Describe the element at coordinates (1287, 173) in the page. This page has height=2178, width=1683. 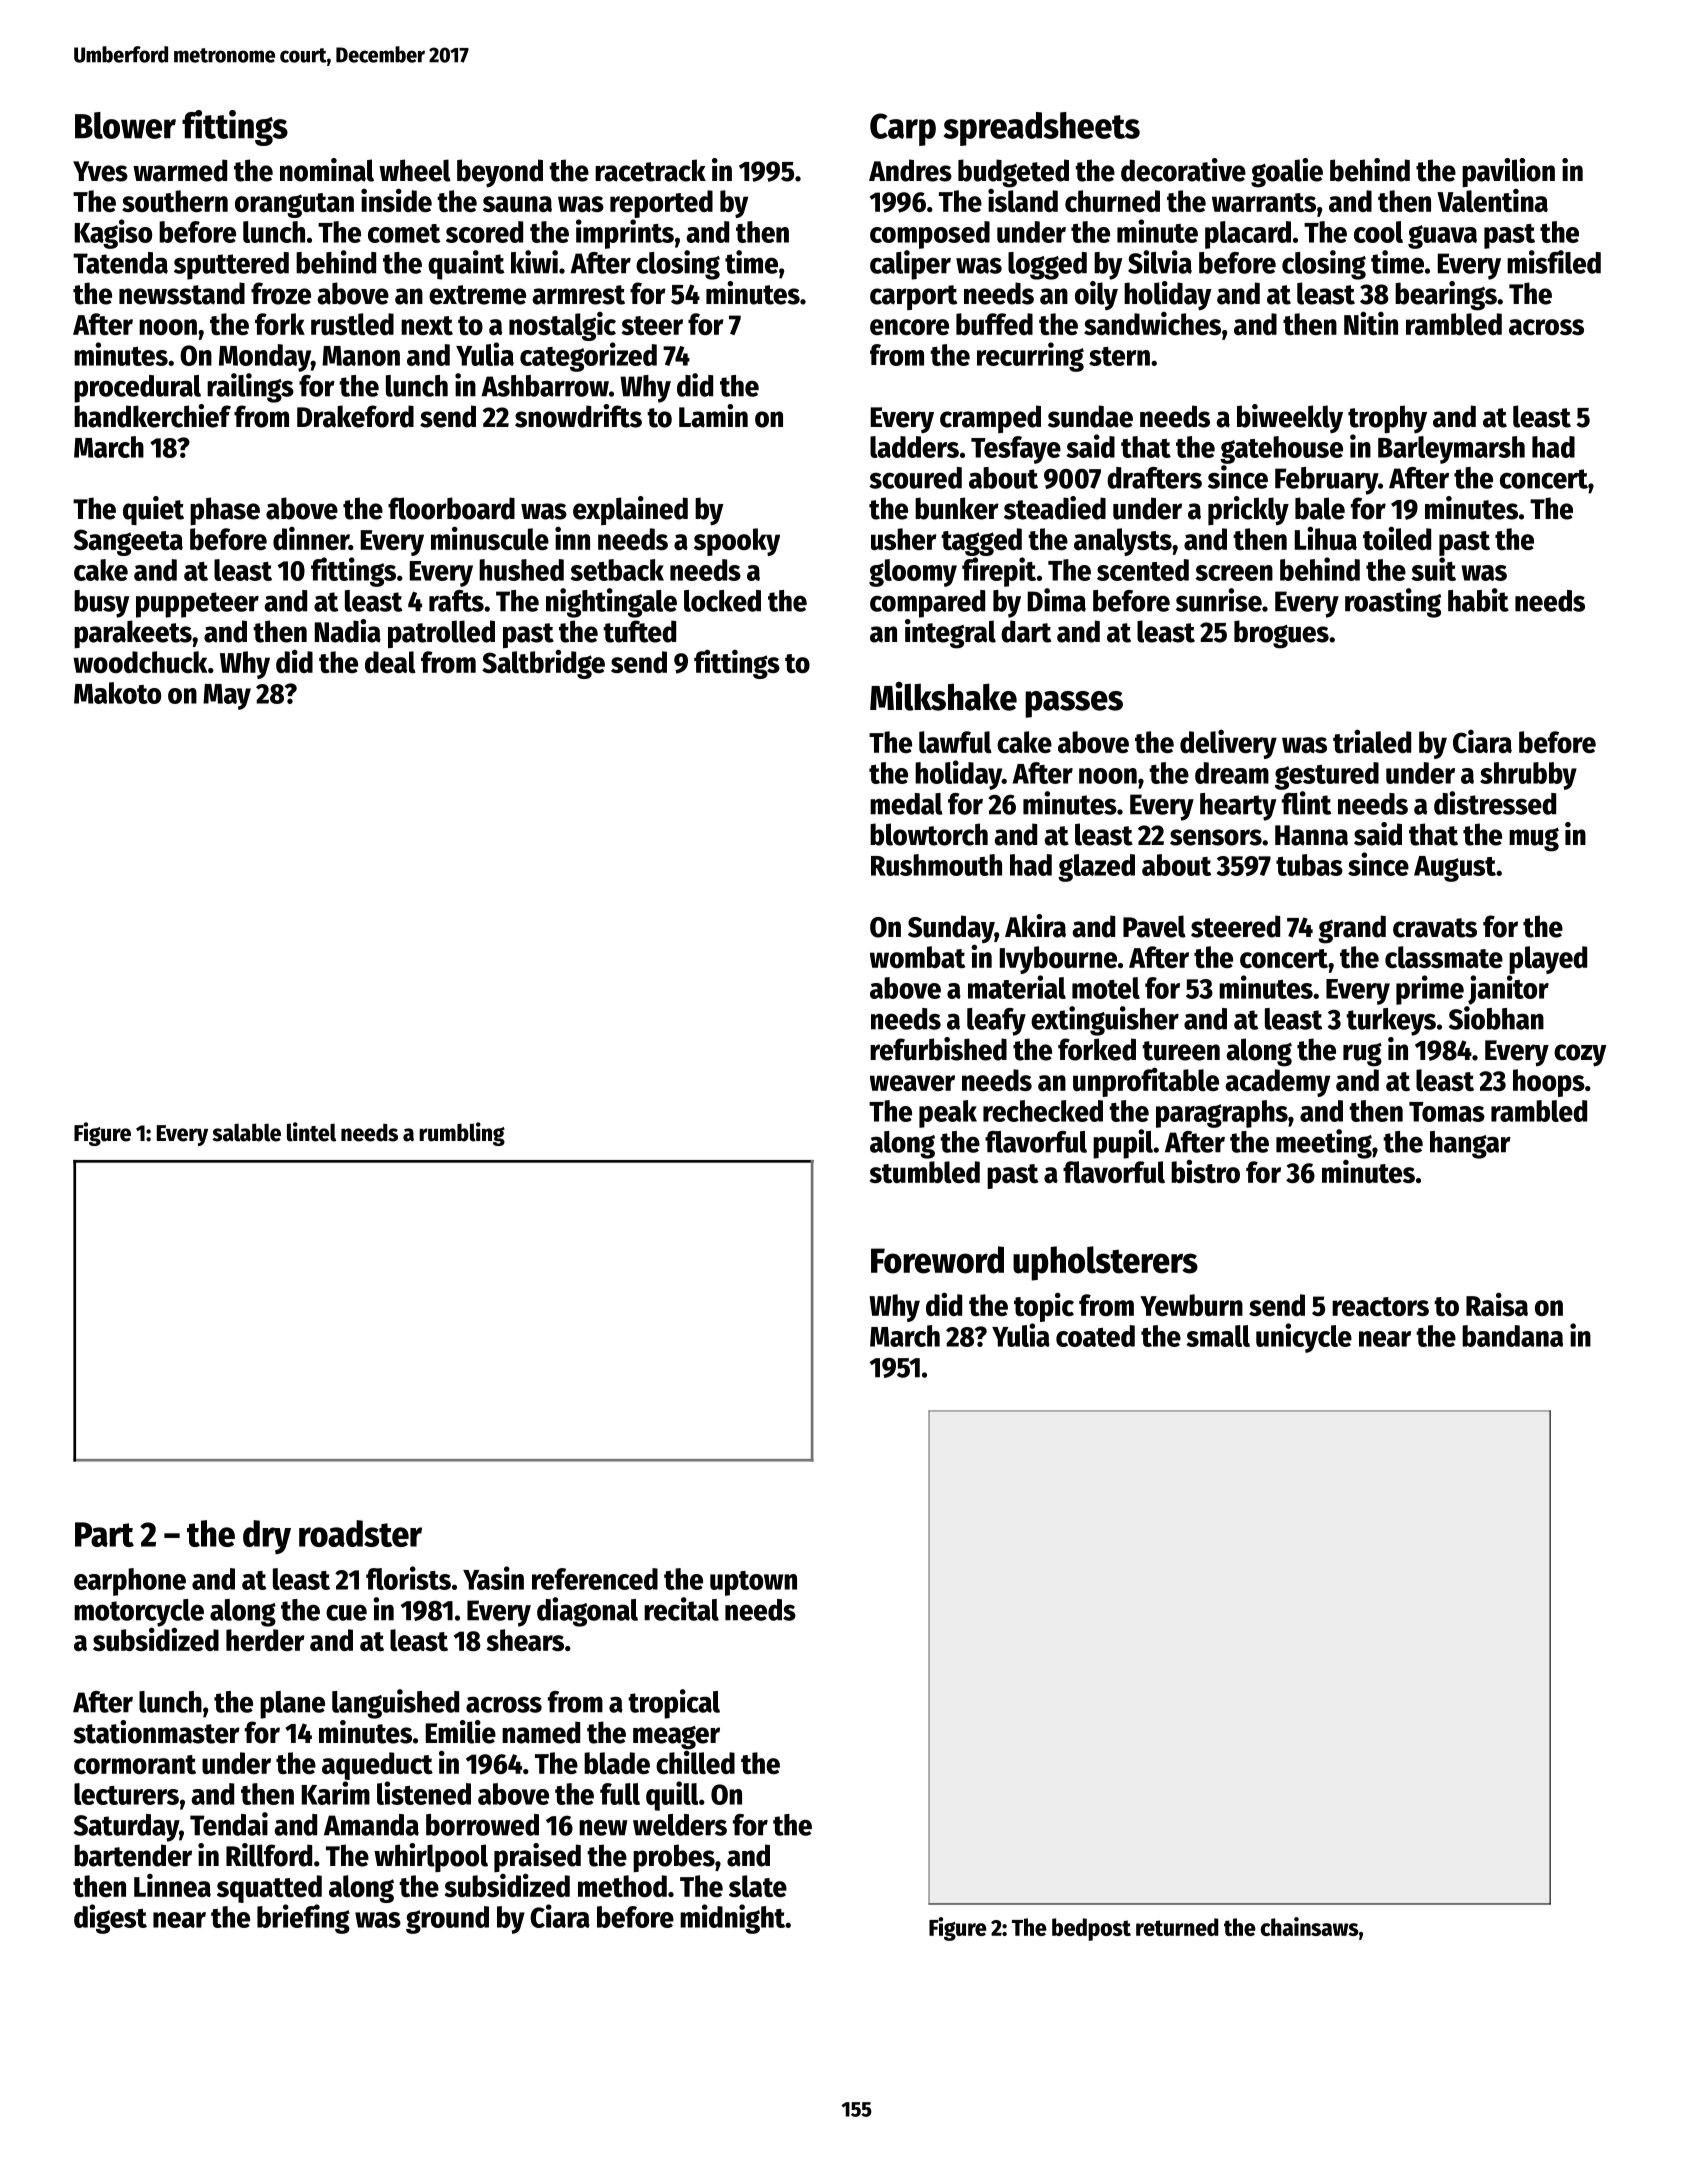
I see `goalie` at that location.
